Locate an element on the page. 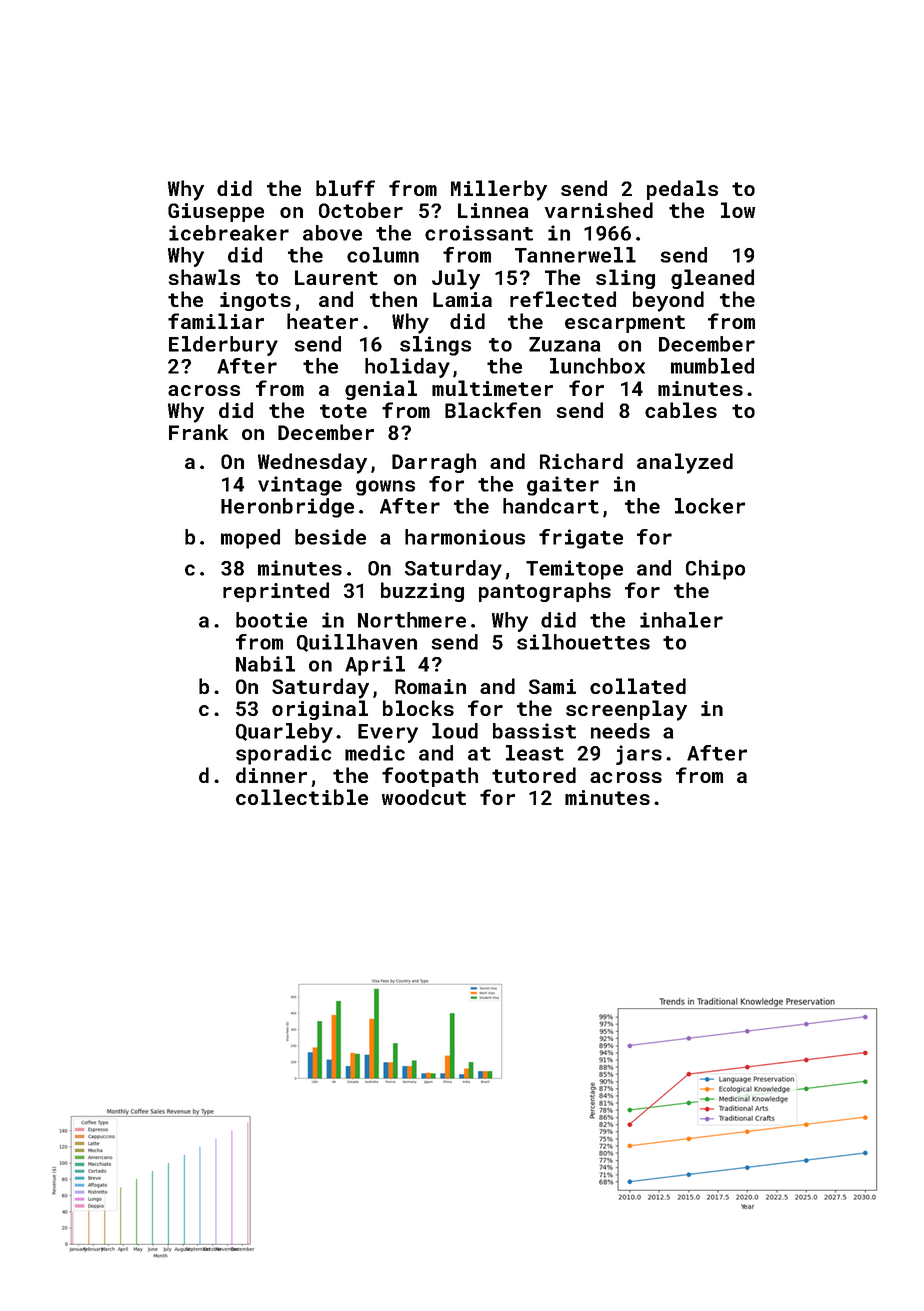 Image resolution: width=924 pixels, height=1311 pixels. Quarleby is located at coordinates (284, 733).
